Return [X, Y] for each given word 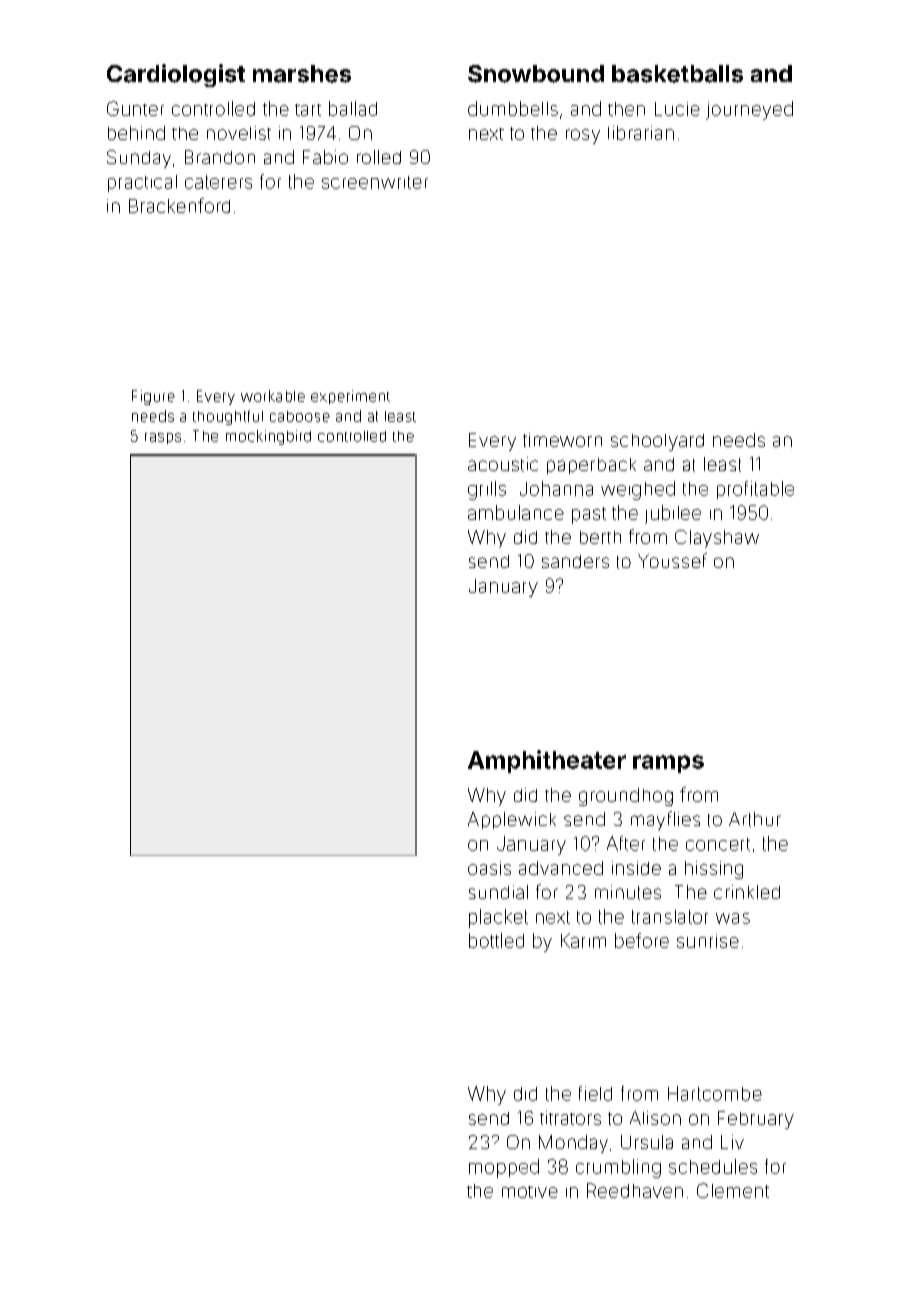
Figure [153, 397]
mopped [504, 1168]
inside [636, 868]
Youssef [672, 560]
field [595, 1093]
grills [487, 490]
